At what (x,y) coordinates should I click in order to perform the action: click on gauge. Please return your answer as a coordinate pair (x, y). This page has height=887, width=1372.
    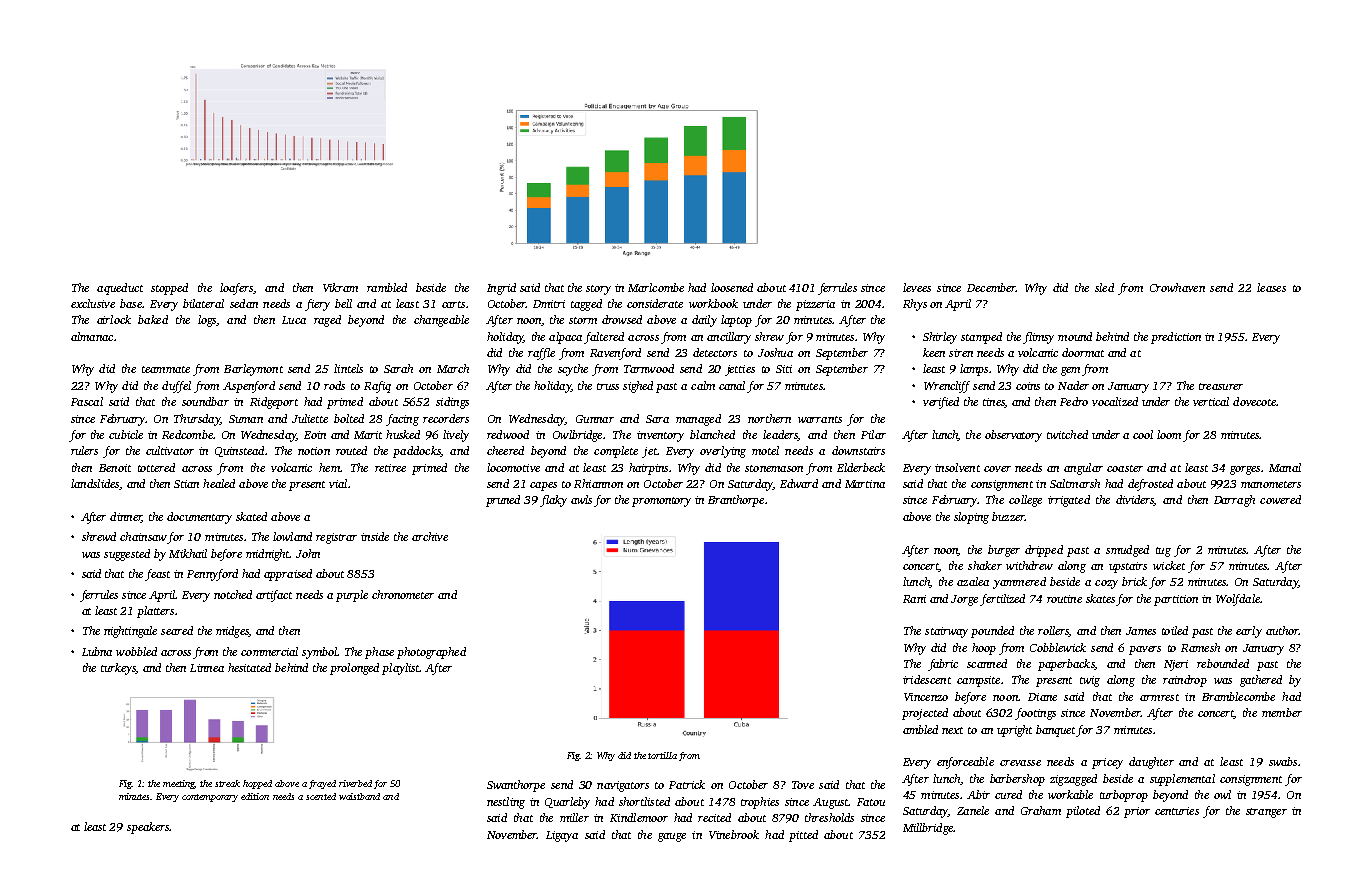
    Looking at the image, I should click on (672, 837).
